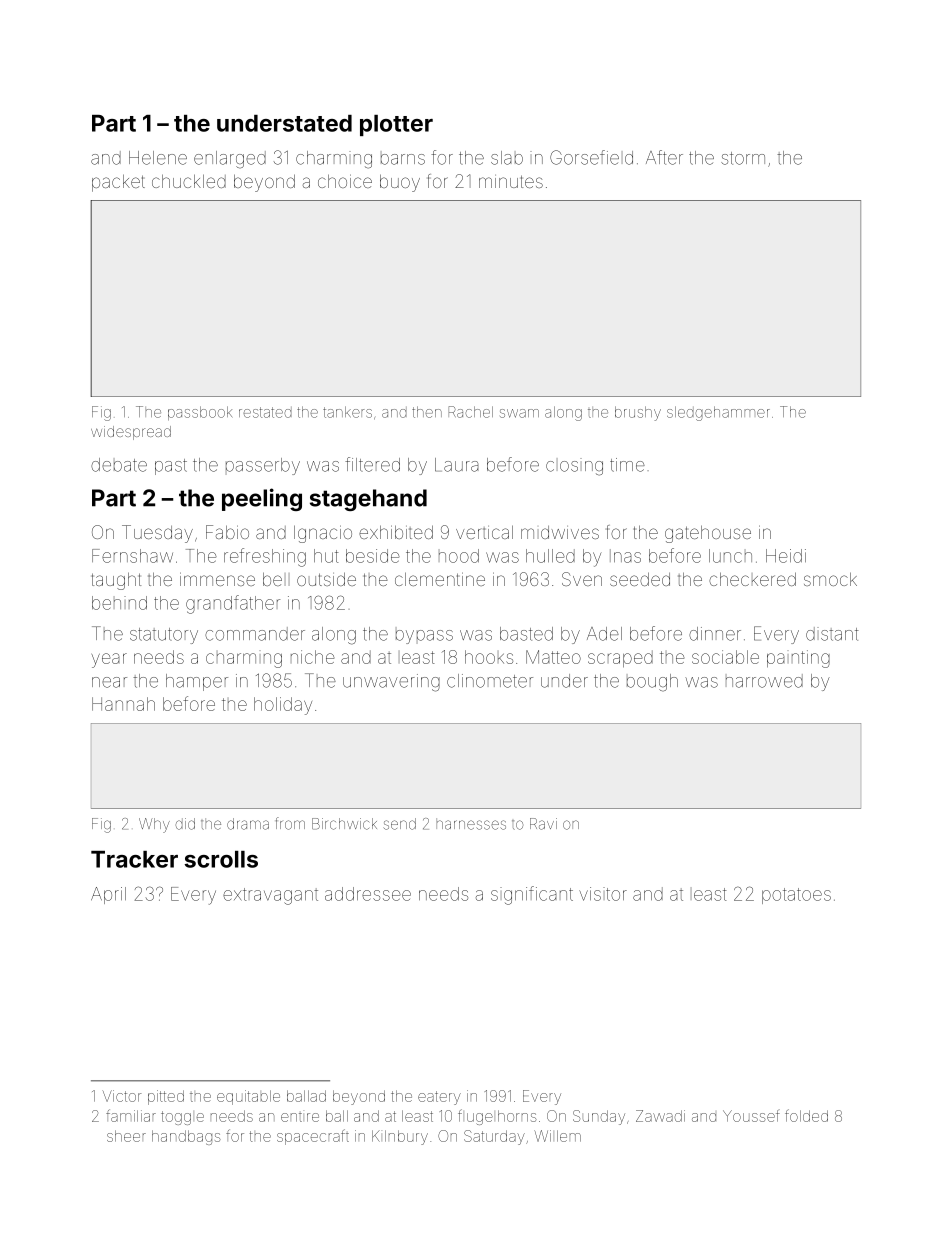 This screenshot has height=1233, width=952. Describe the element at coordinates (248, 824) in the screenshot. I see `drama` at that location.
